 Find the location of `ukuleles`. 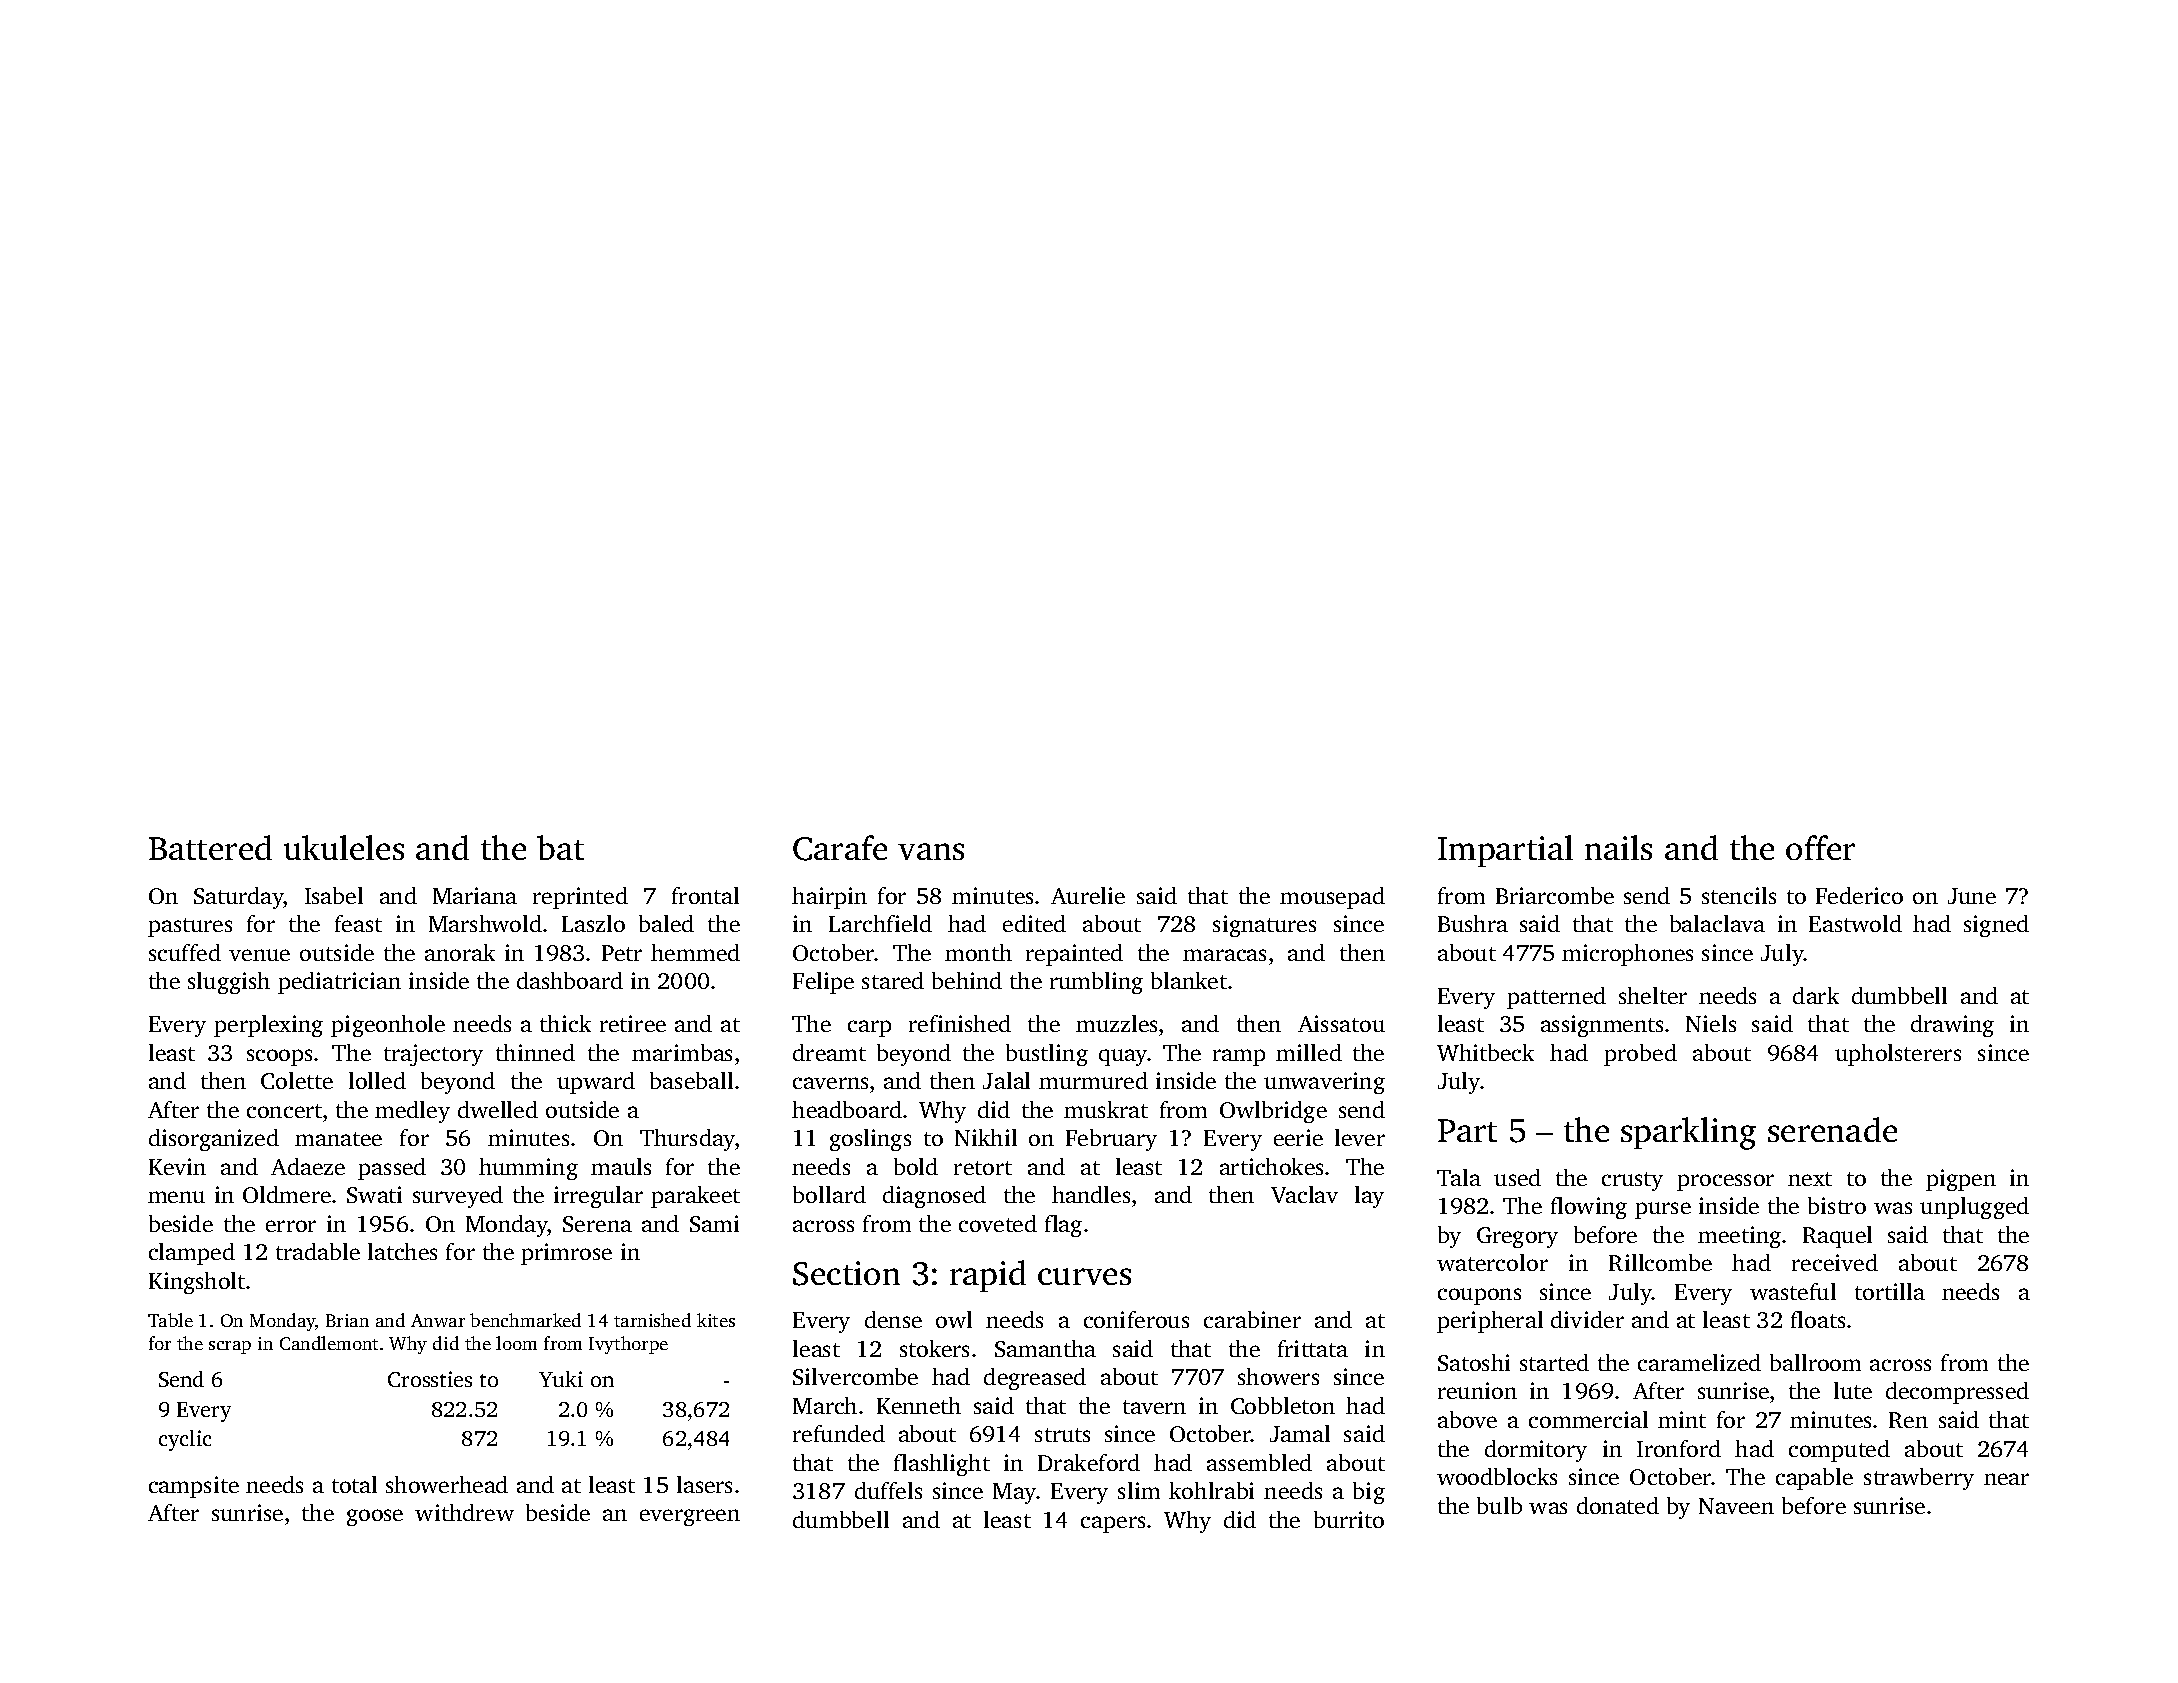

ukuleles is located at coordinates (344, 847).
